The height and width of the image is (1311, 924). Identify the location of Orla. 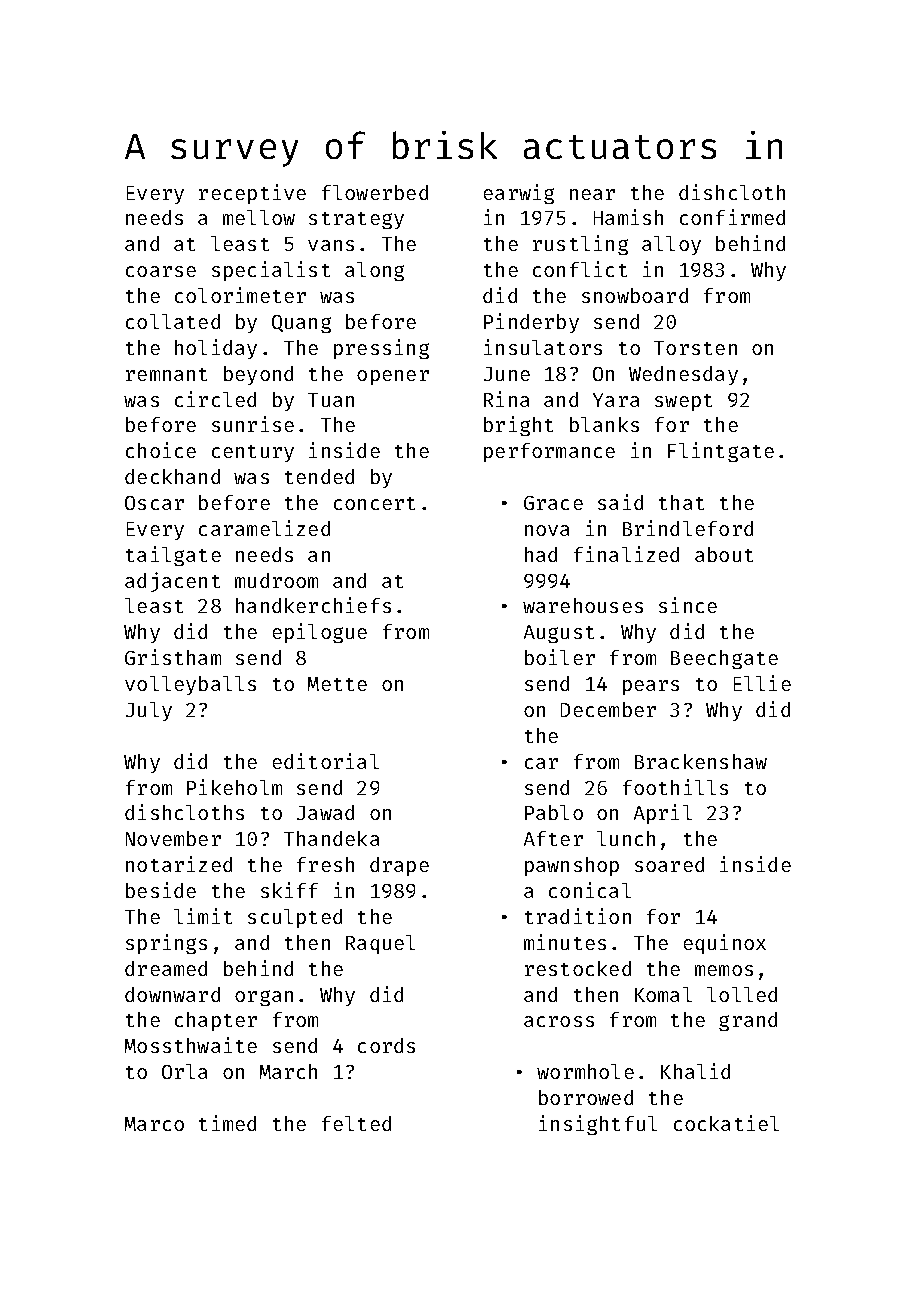
(184, 1071).
